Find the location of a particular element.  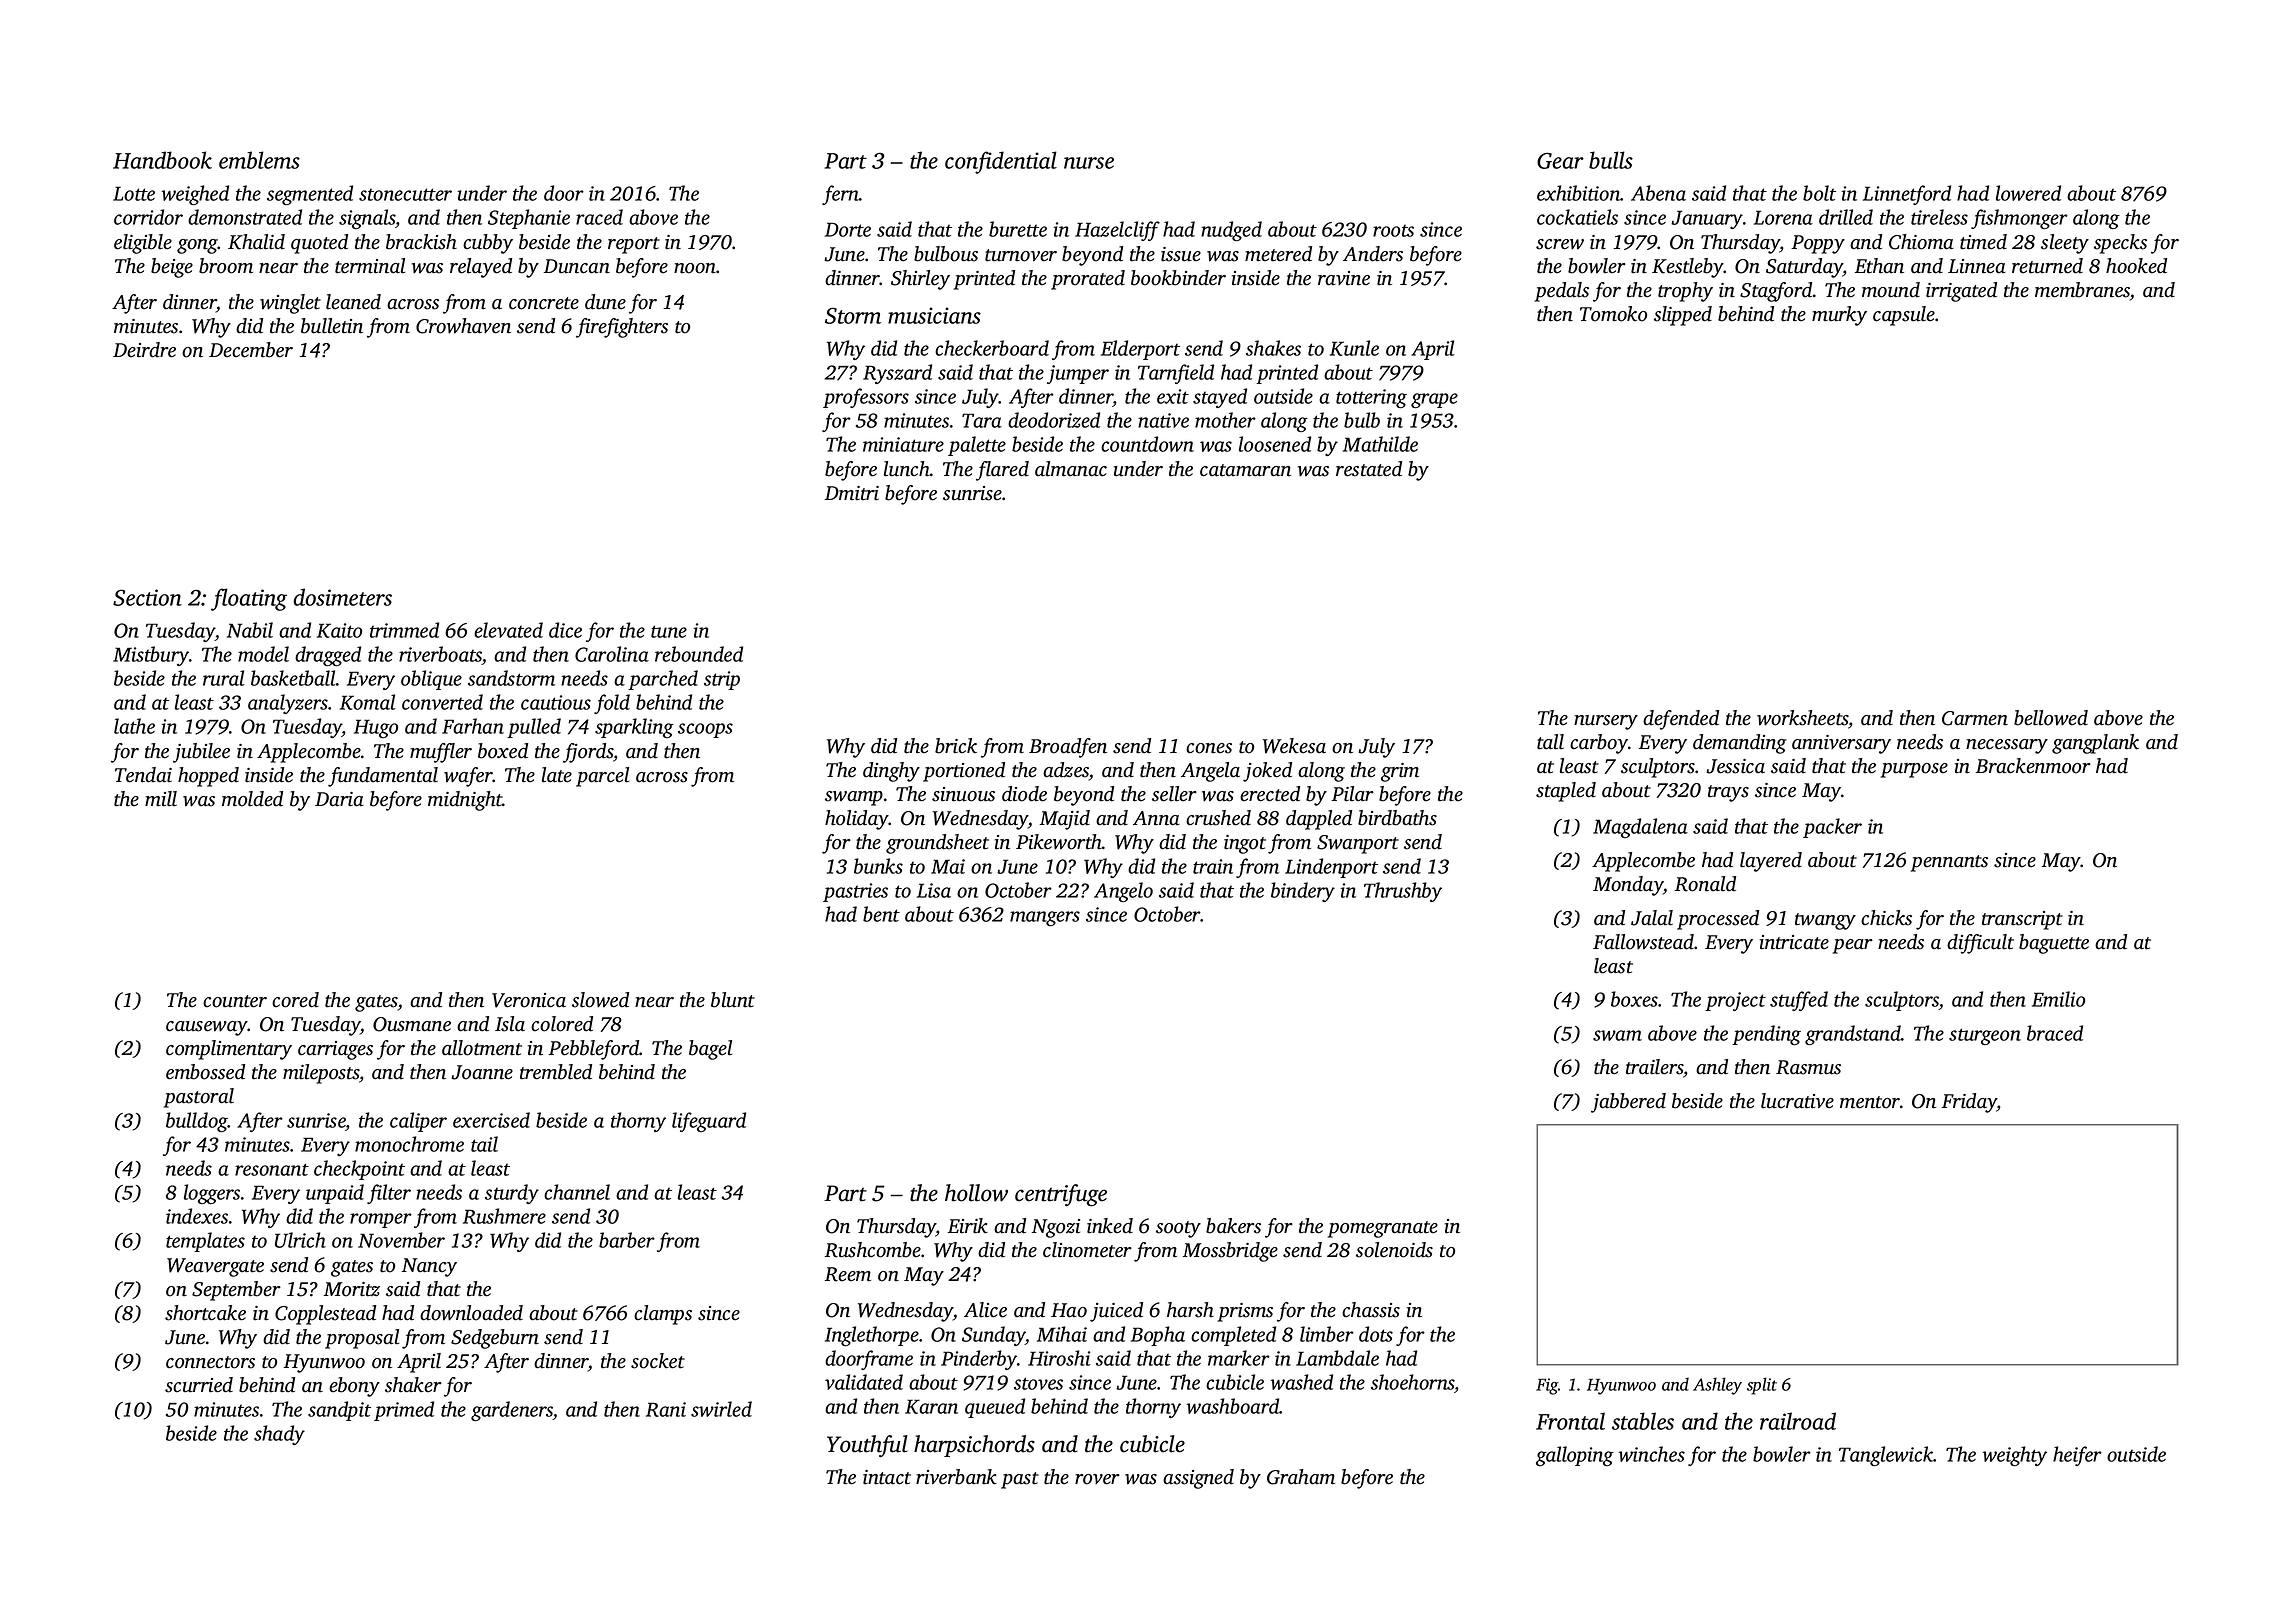

jabbered is located at coordinates (1628, 1103).
